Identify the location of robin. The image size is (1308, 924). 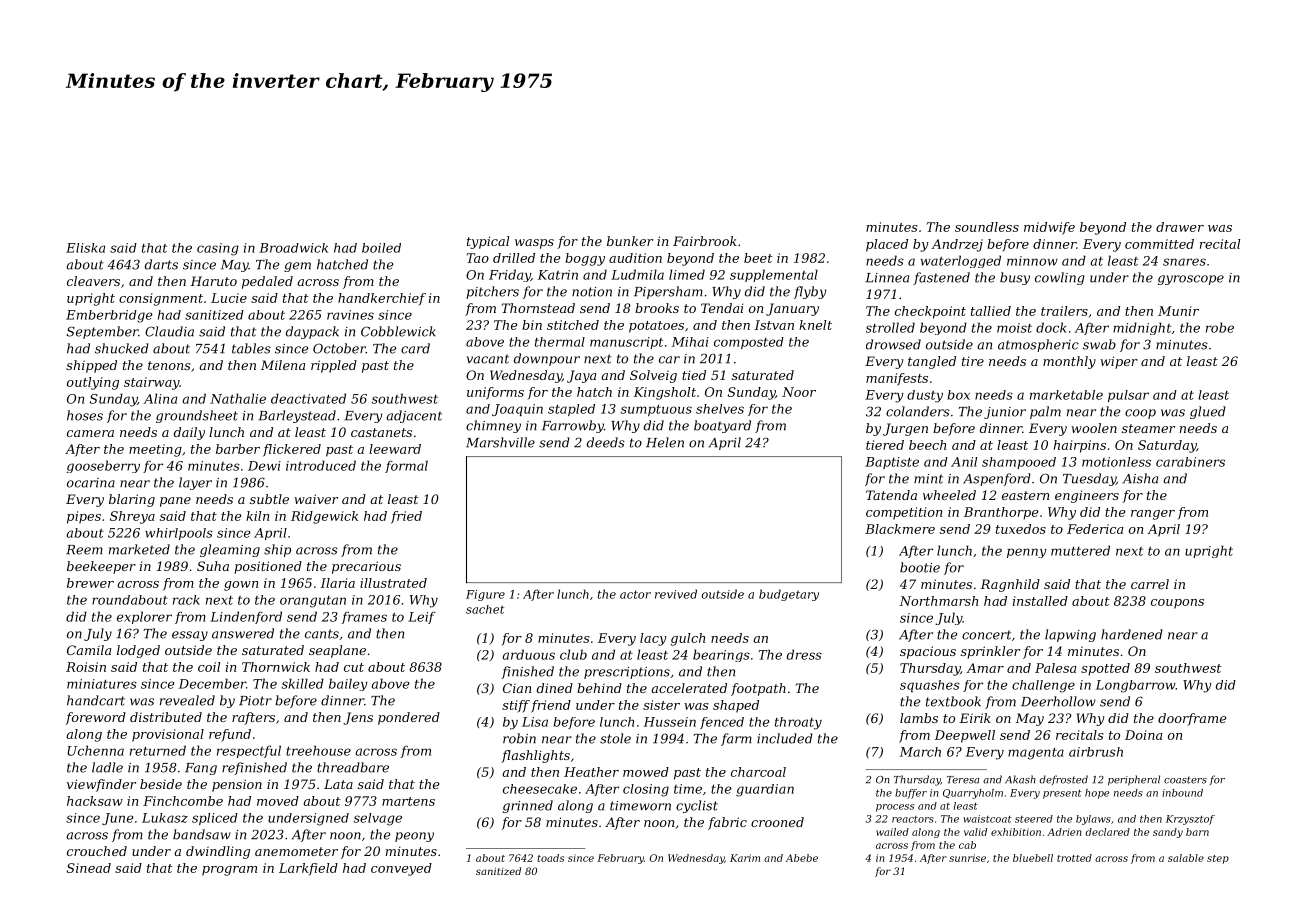
(519, 738).
